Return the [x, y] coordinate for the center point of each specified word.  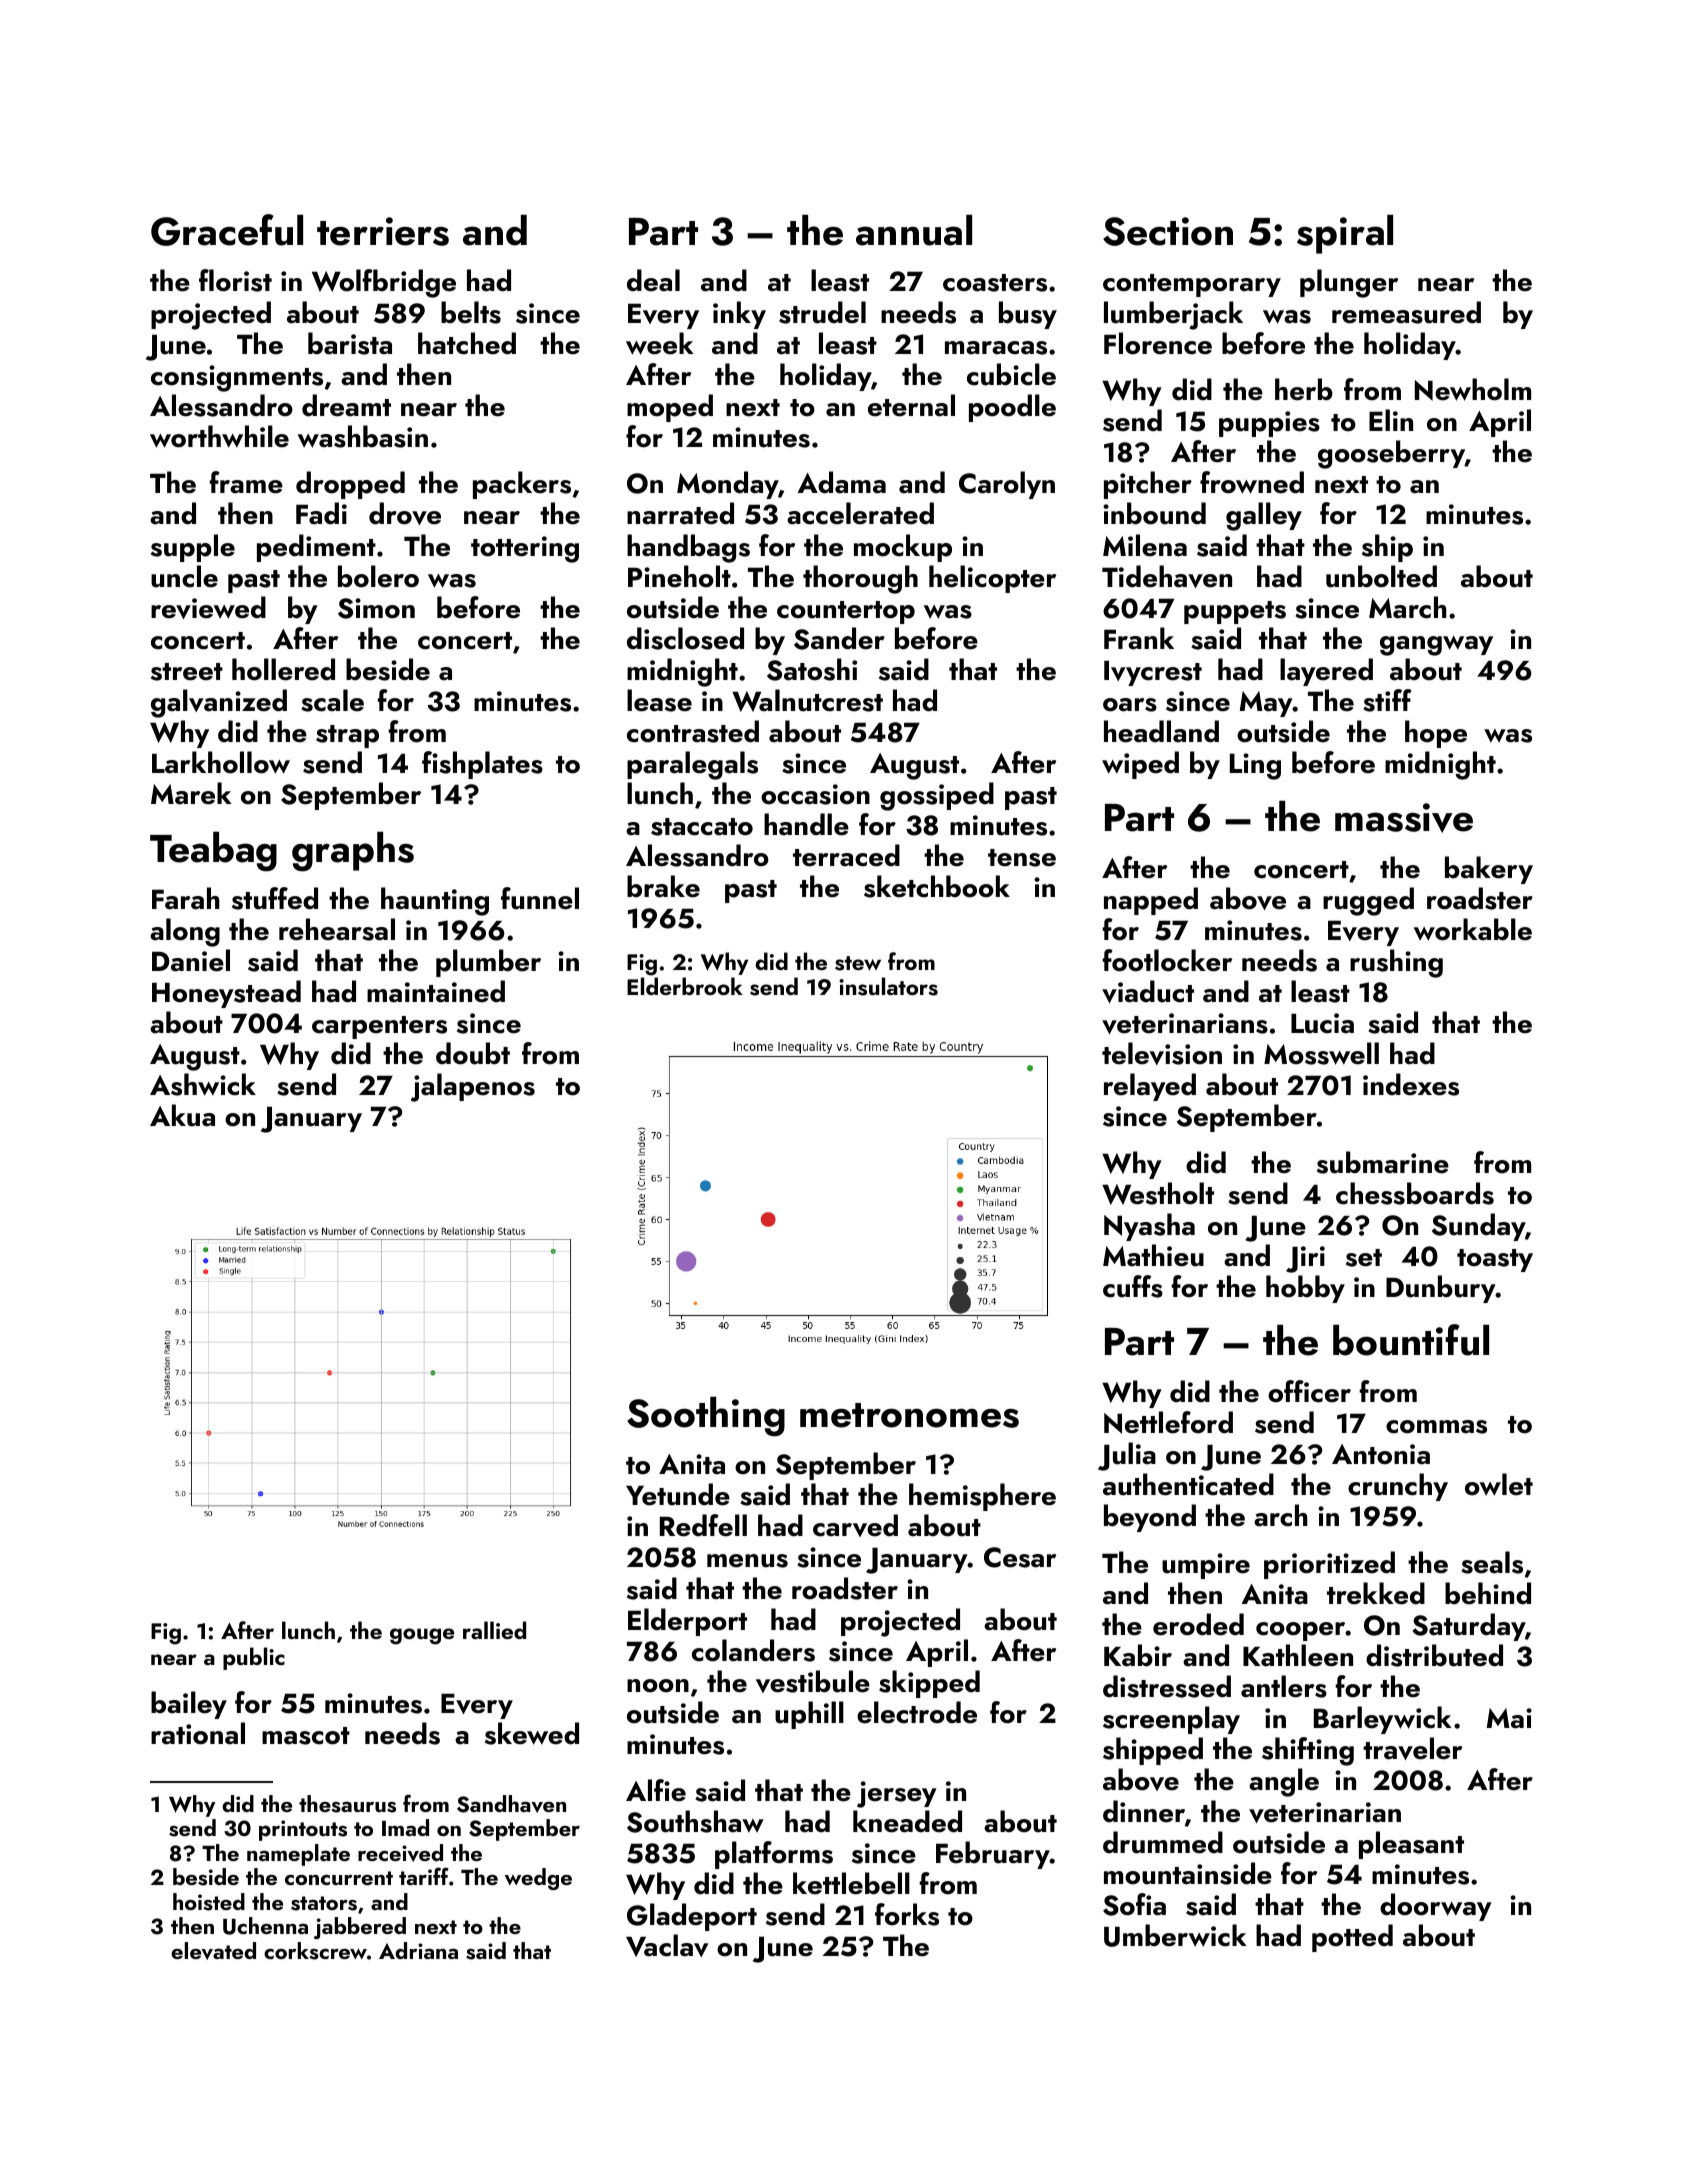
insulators [888, 986]
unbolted [1381, 576]
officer [1309, 1391]
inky [739, 315]
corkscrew [315, 1951]
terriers [383, 231]
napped [1151, 901]
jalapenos [473, 1087]
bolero [378, 576]
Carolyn [1007, 485]
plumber [488, 963]
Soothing [706, 1416]
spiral [1345, 234]
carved [855, 1525]
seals [1492, 1562]
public [254, 1658]
